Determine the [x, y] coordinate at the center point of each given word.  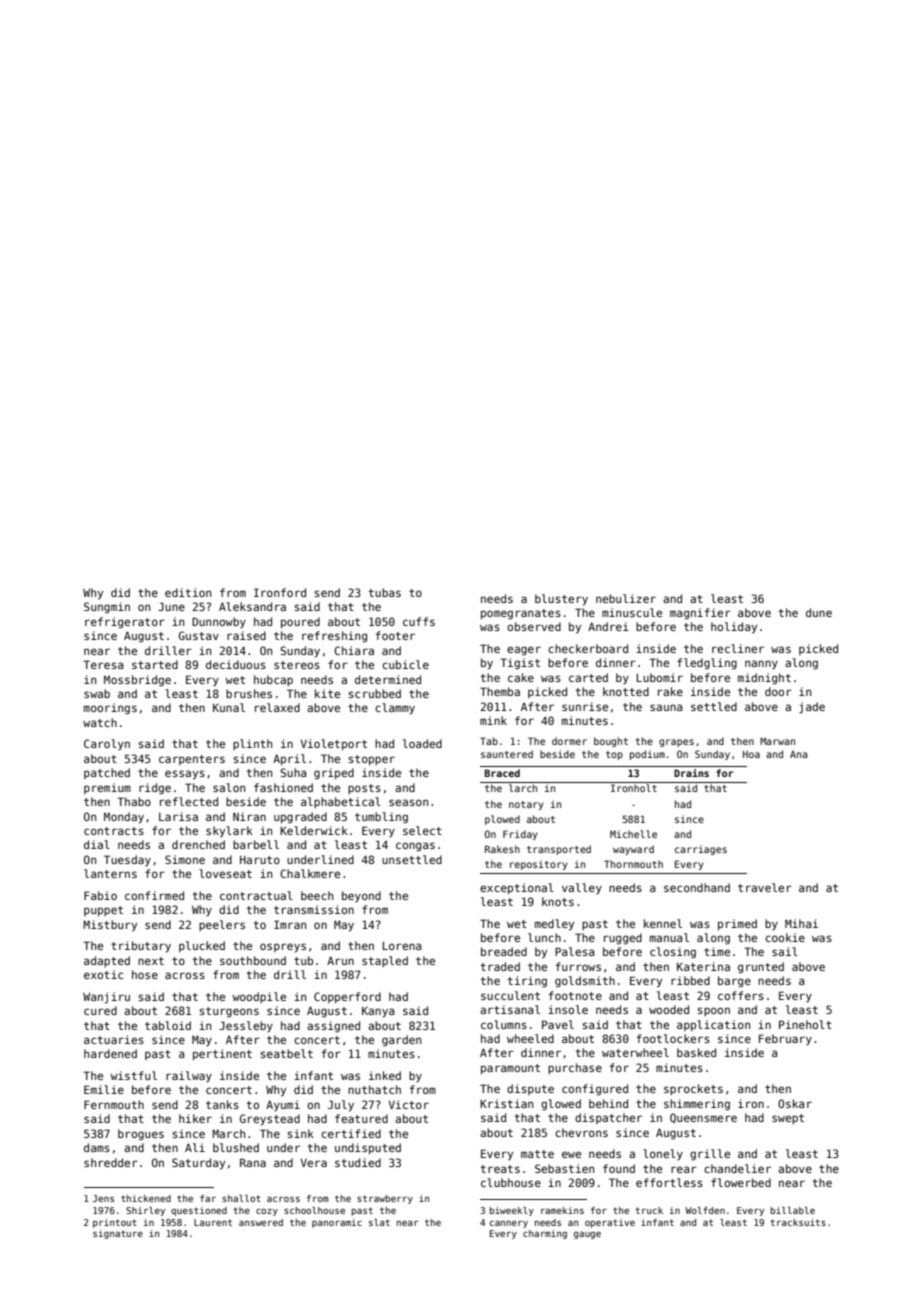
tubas [384, 592]
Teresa [103, 664]
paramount [510, 1069]
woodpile [259, 997]
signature [118, 1234]
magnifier [700, 614]
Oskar [795, 1103]
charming [545, 1234]
